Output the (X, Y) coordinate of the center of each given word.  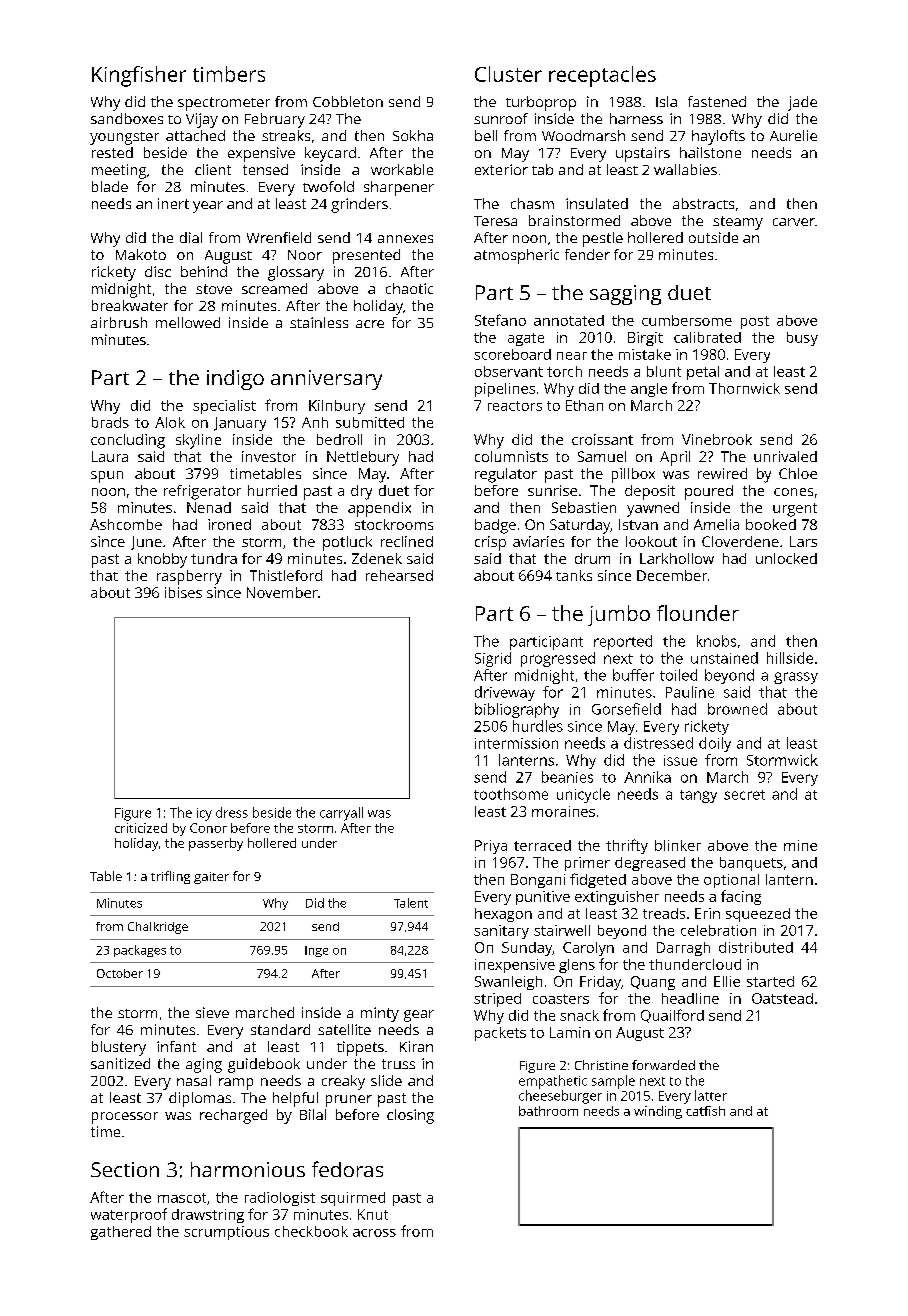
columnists (511, 456)
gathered (121, 1233)
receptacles (602, 76)
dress (232, 812)
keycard (330, 154)
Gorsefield (626, 709)
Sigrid (493, 659)
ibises (183, 592)
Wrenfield (279, 237)
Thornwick (744, 388)
